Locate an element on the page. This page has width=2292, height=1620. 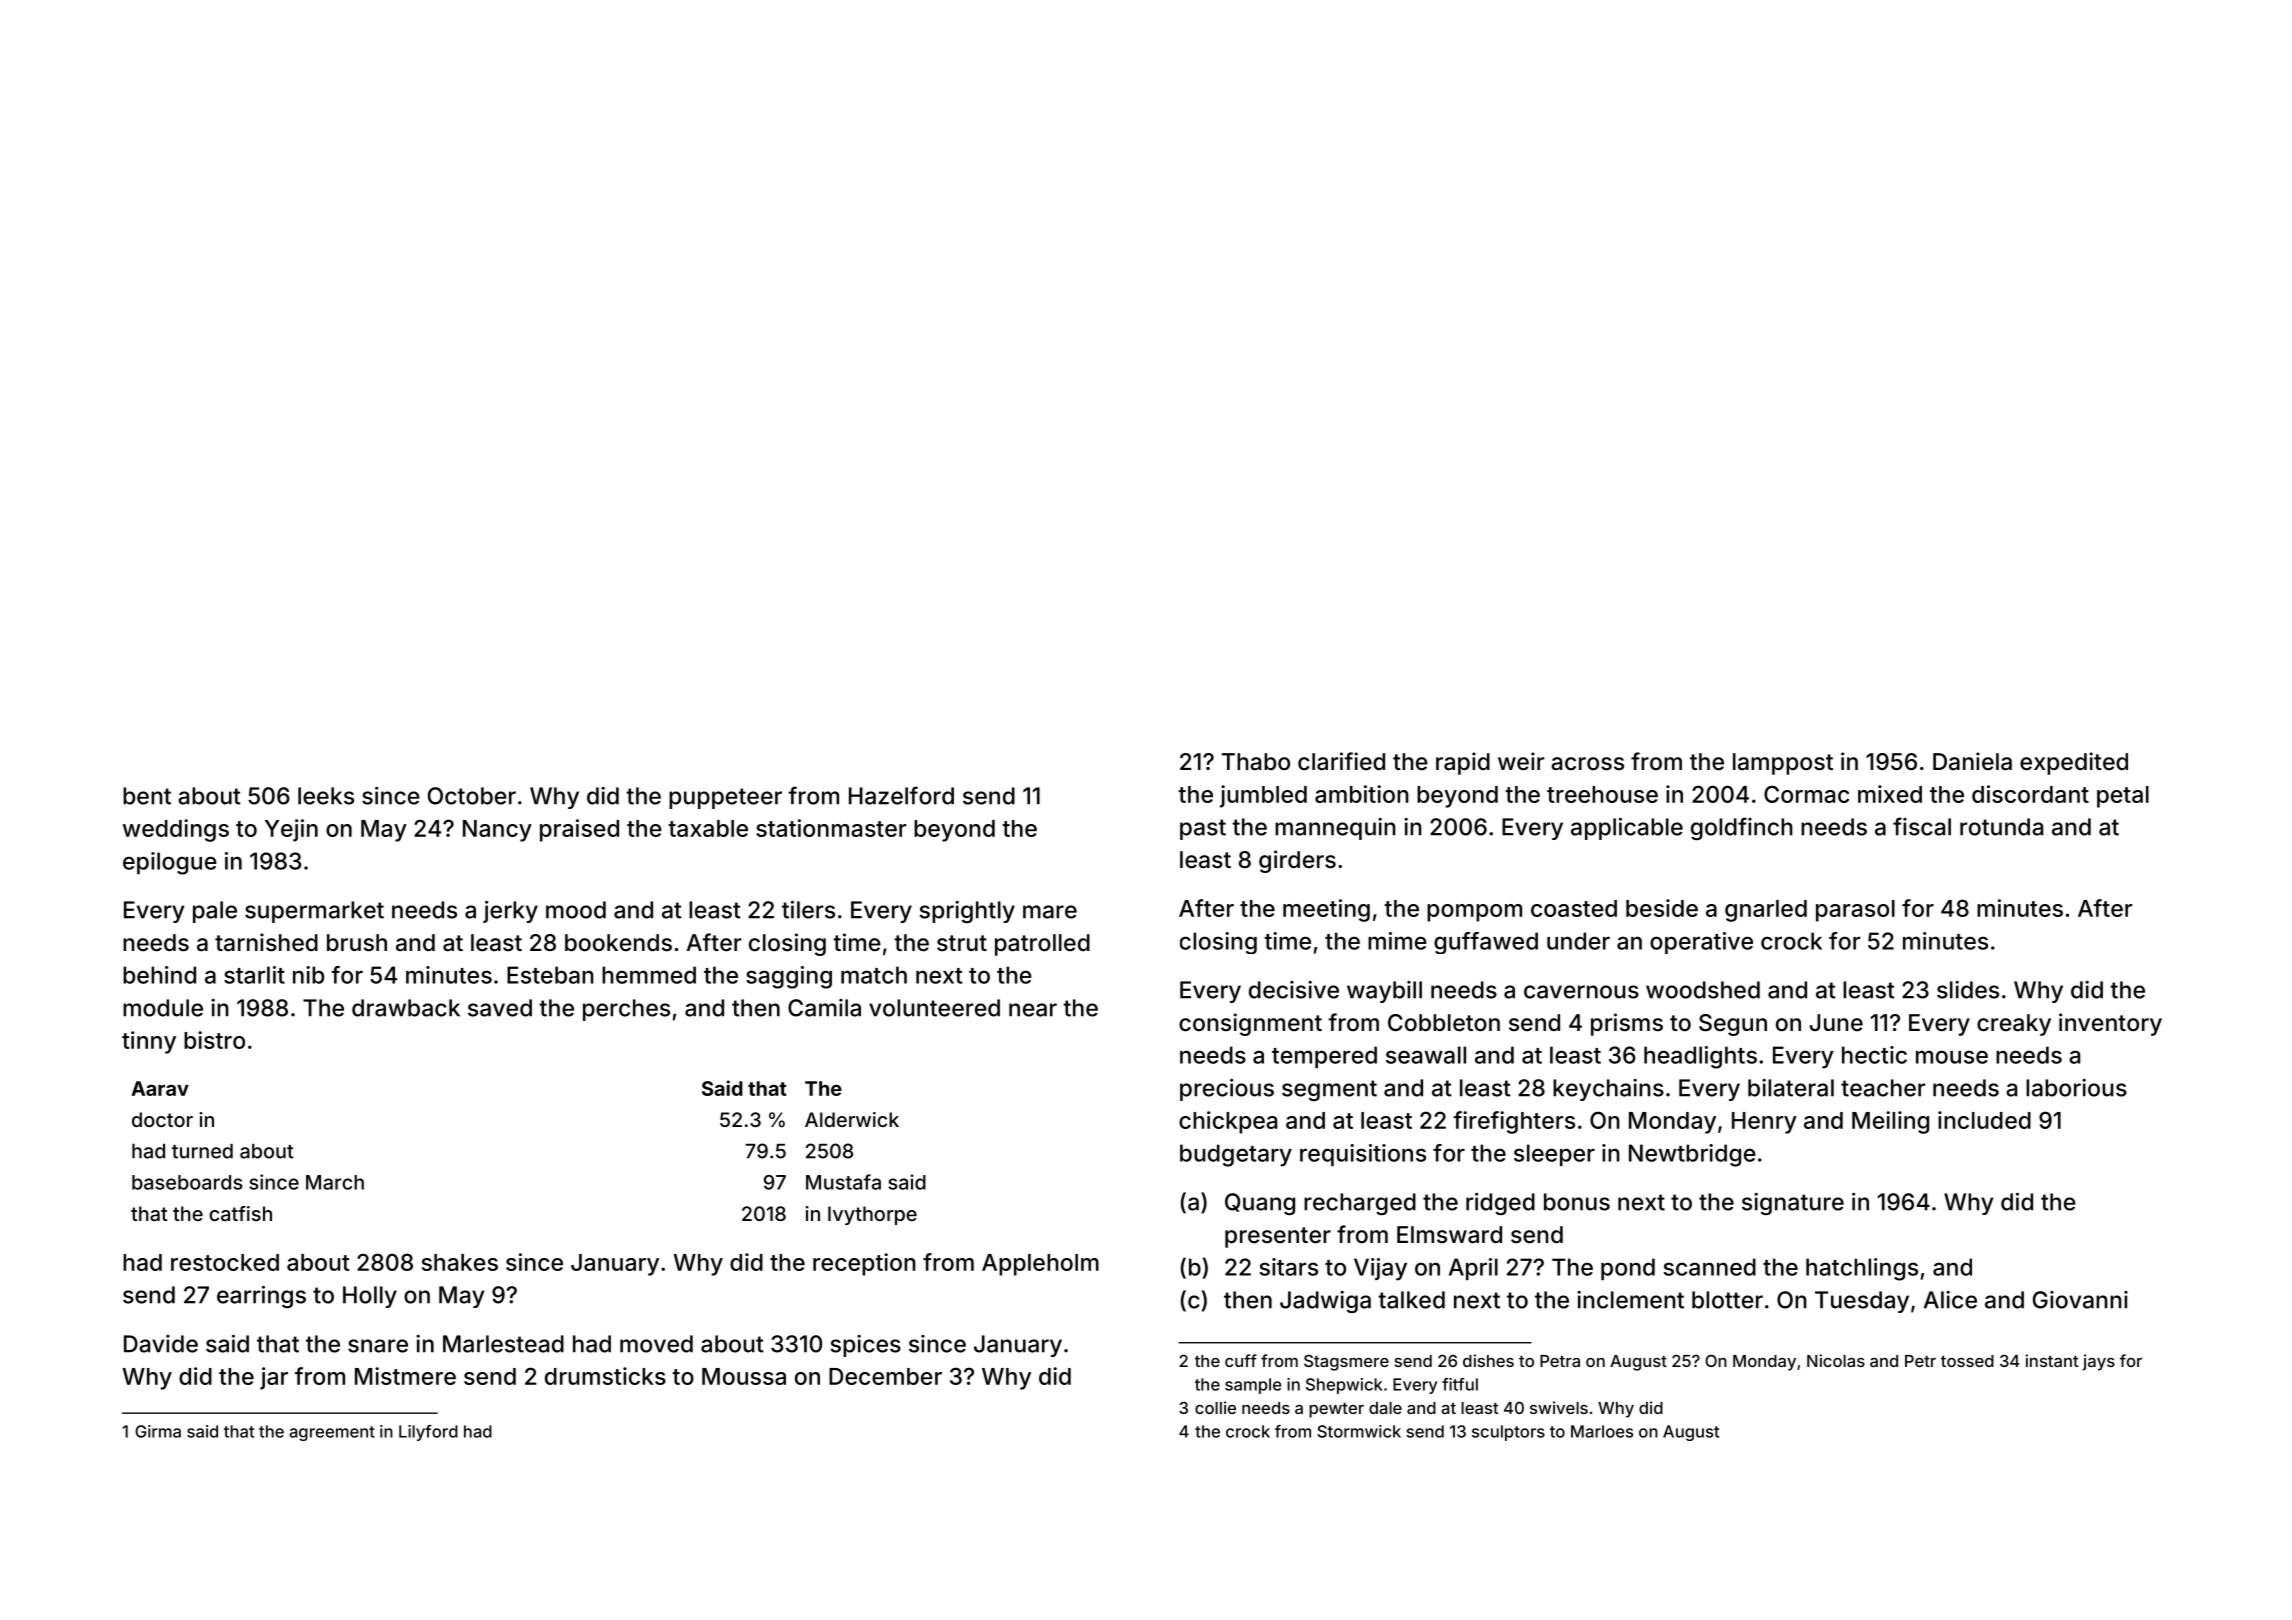
Esteban is located at coordinates (550, 975).
